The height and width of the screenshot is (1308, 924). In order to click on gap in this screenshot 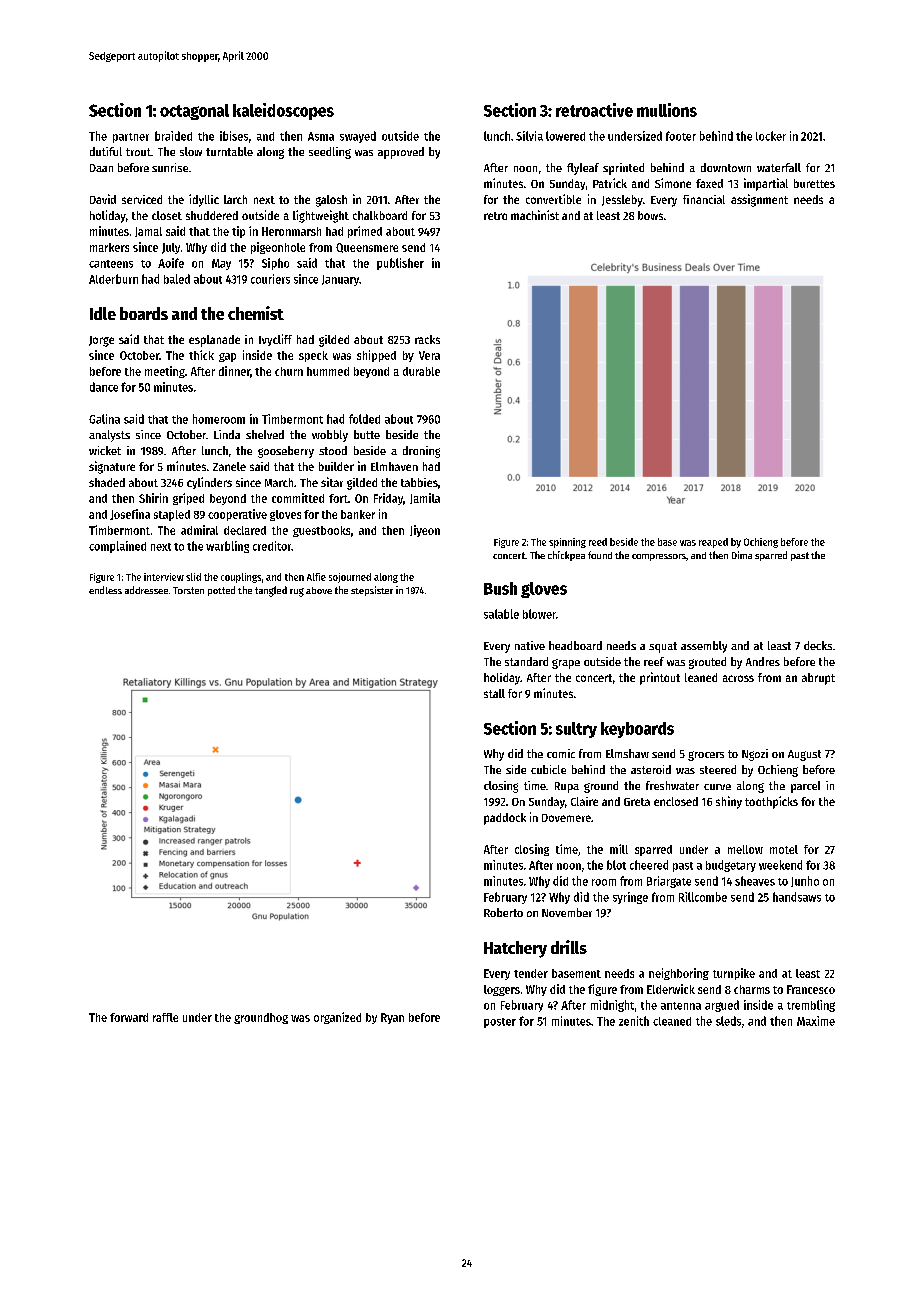, I will do `click(227, 357)`.
